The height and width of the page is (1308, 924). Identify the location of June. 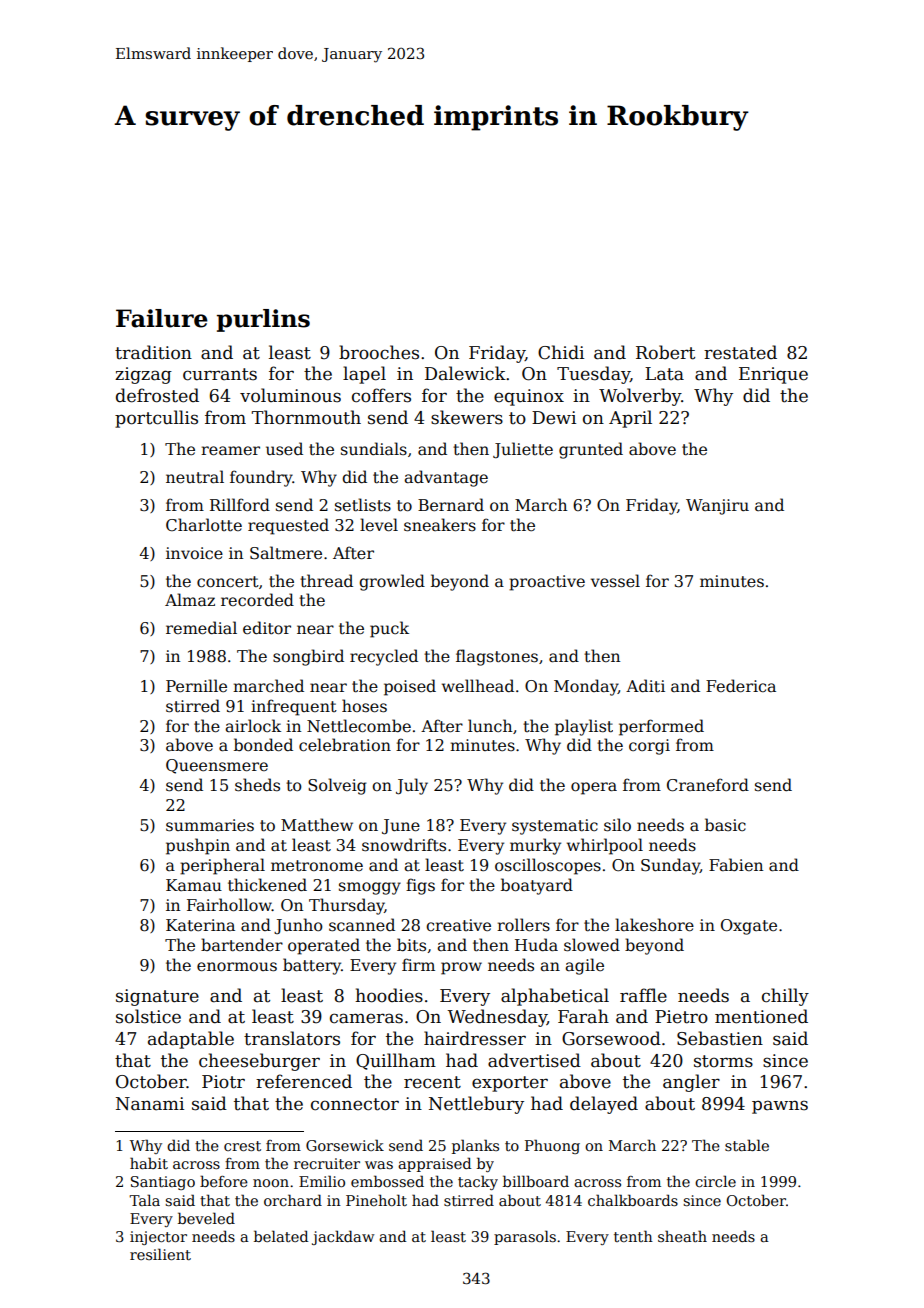
(401, 827).
